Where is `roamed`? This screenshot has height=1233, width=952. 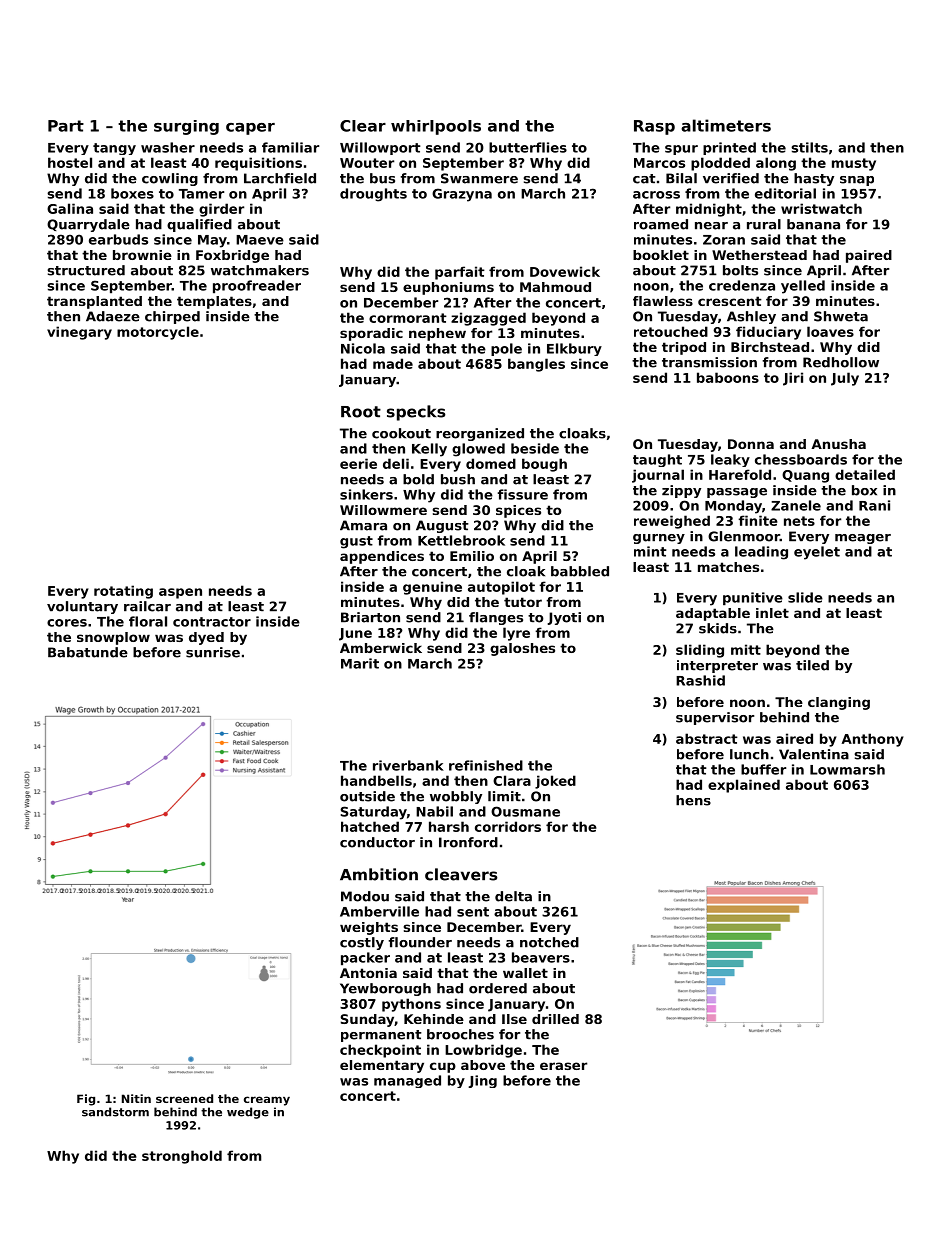
roamed is located at coordinates (661, 224).
